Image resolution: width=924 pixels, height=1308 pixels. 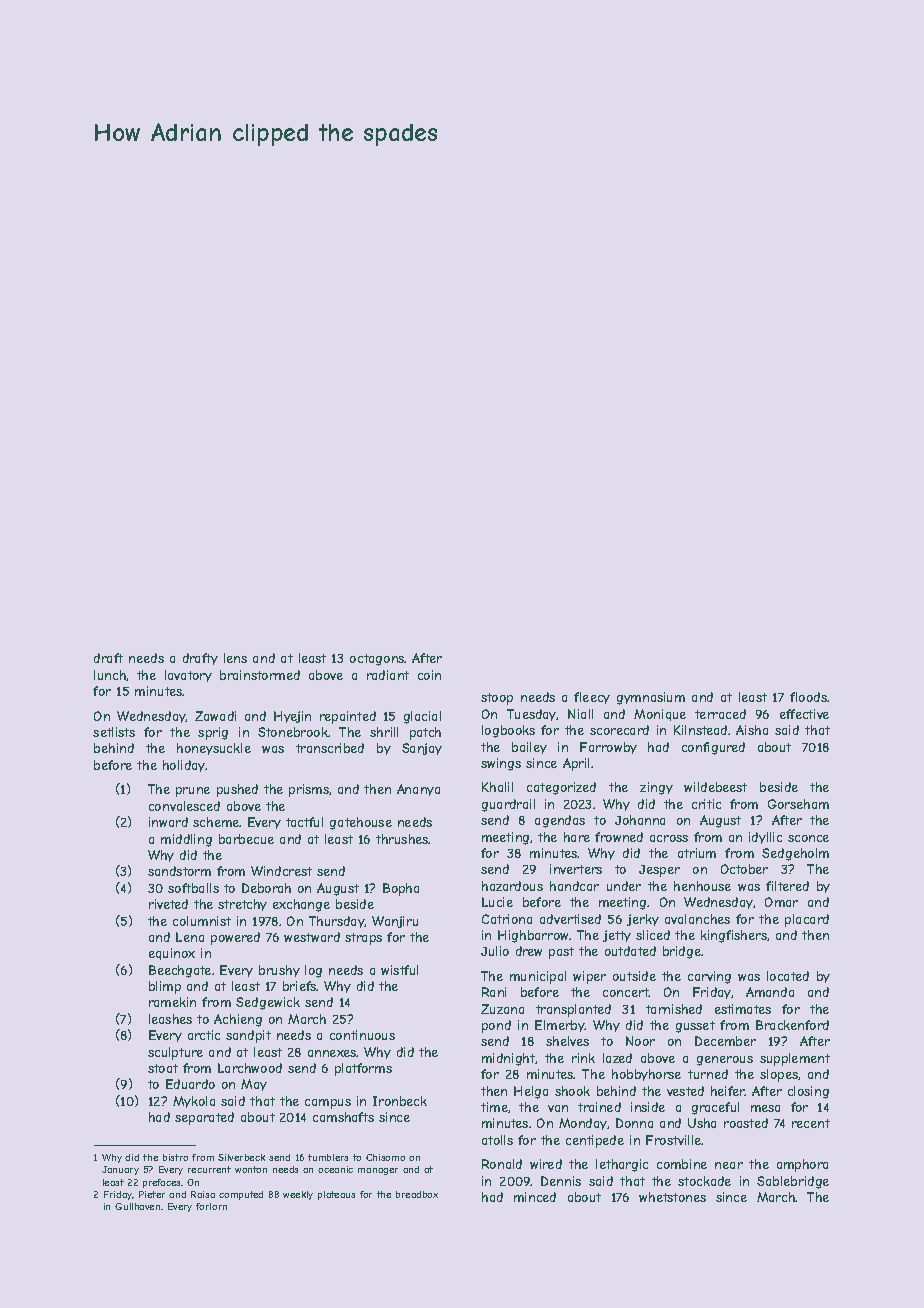 I want to click on Lena, so click(x=190, y=937).
